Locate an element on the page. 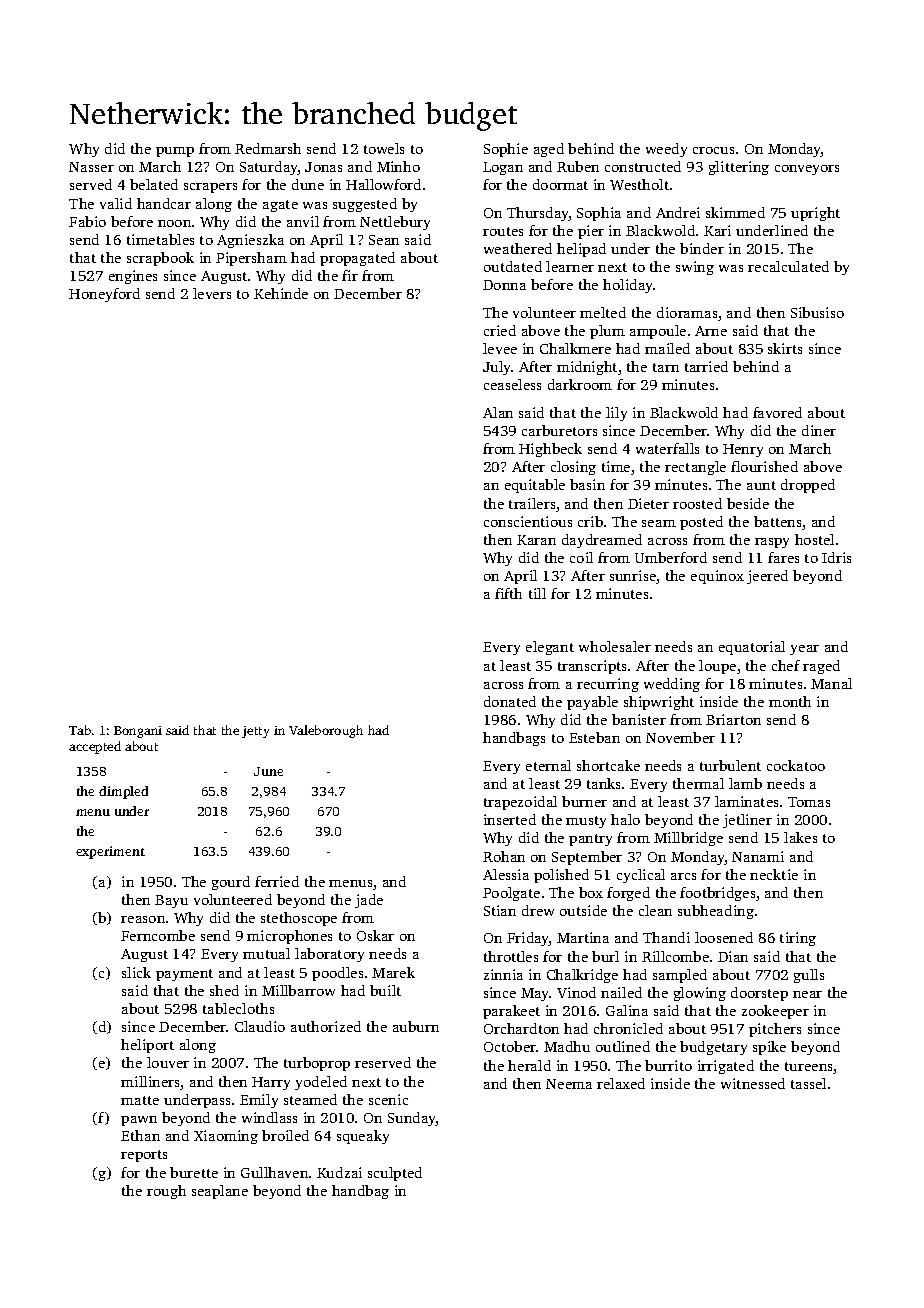 This page has height=1308, width=924. upright is located at coordinates (815, 214).
